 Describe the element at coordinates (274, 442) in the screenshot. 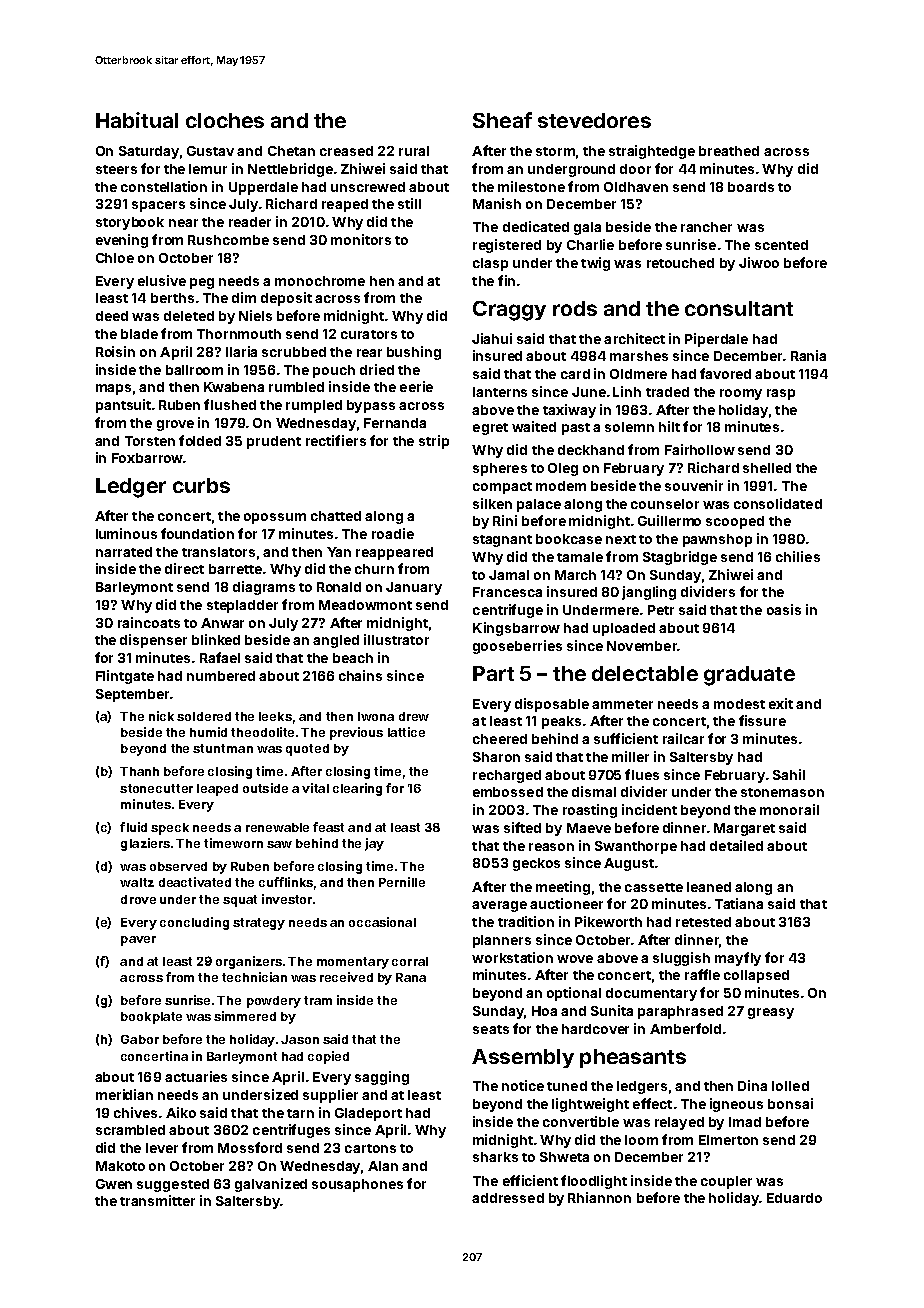

I see `prudent` at that location.
